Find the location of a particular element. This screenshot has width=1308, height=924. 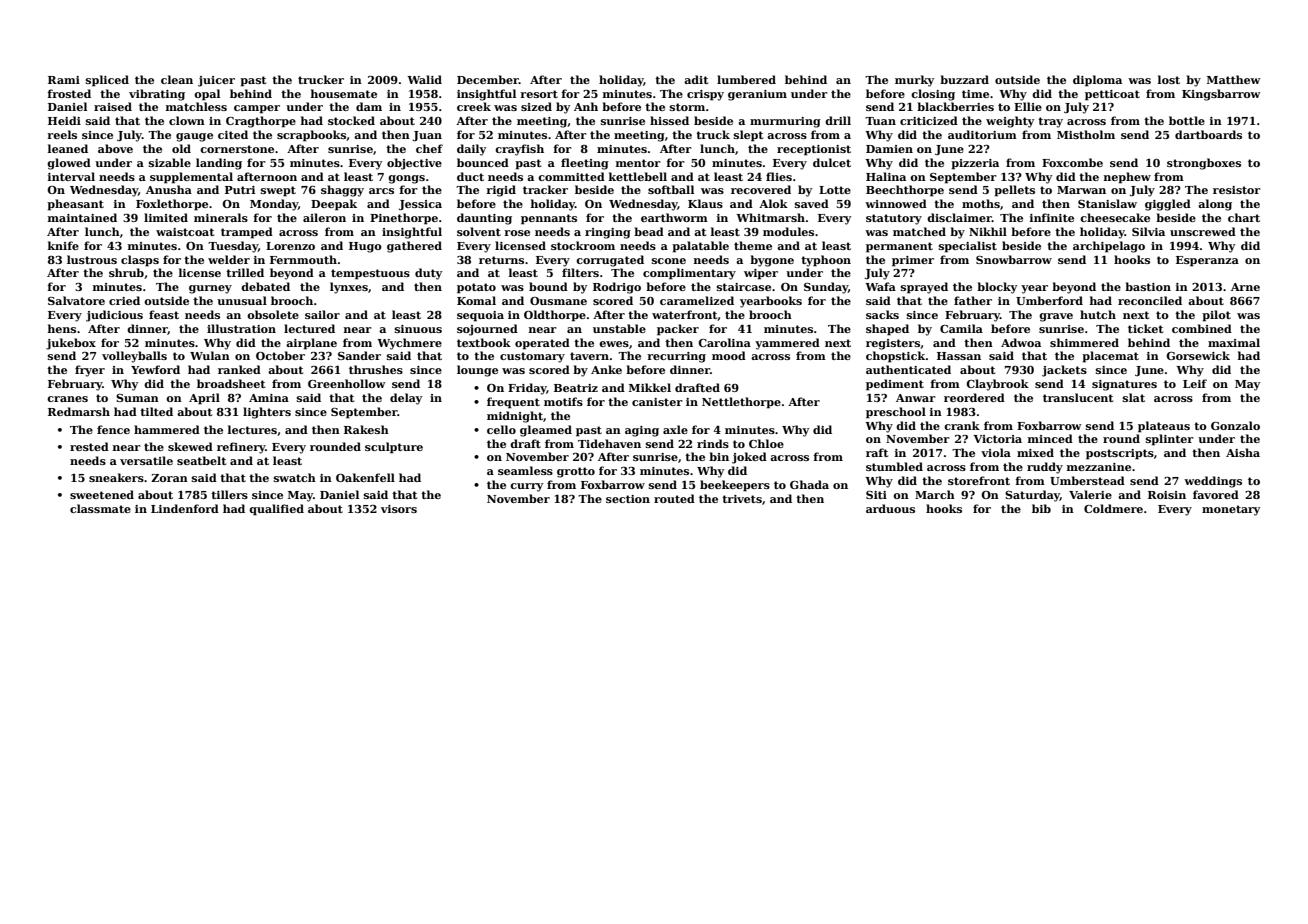

waterfront is located at coordinates (685, 315).
